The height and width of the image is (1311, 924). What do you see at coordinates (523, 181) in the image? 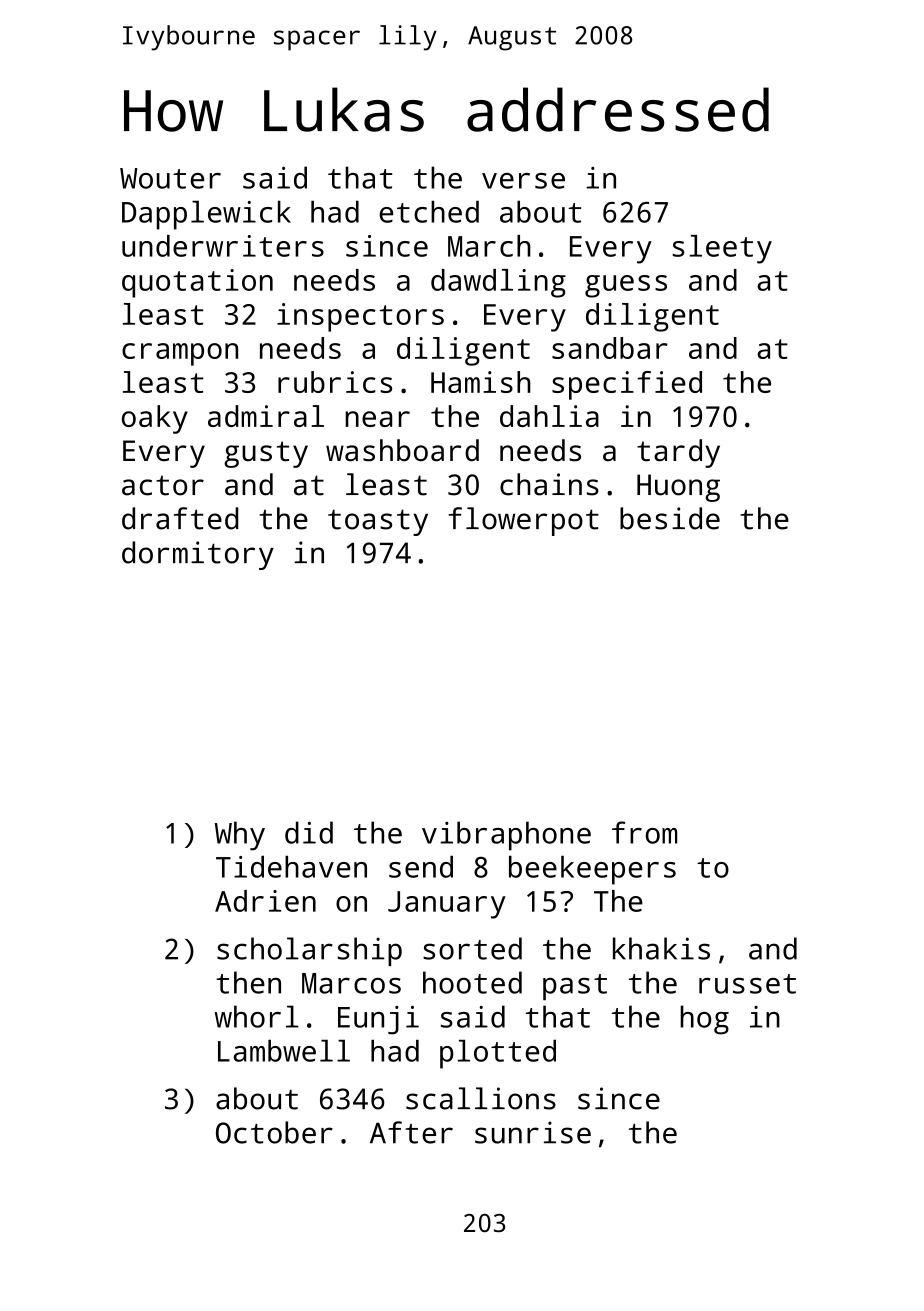
I see `verse` at bounding box center [523, 181].
